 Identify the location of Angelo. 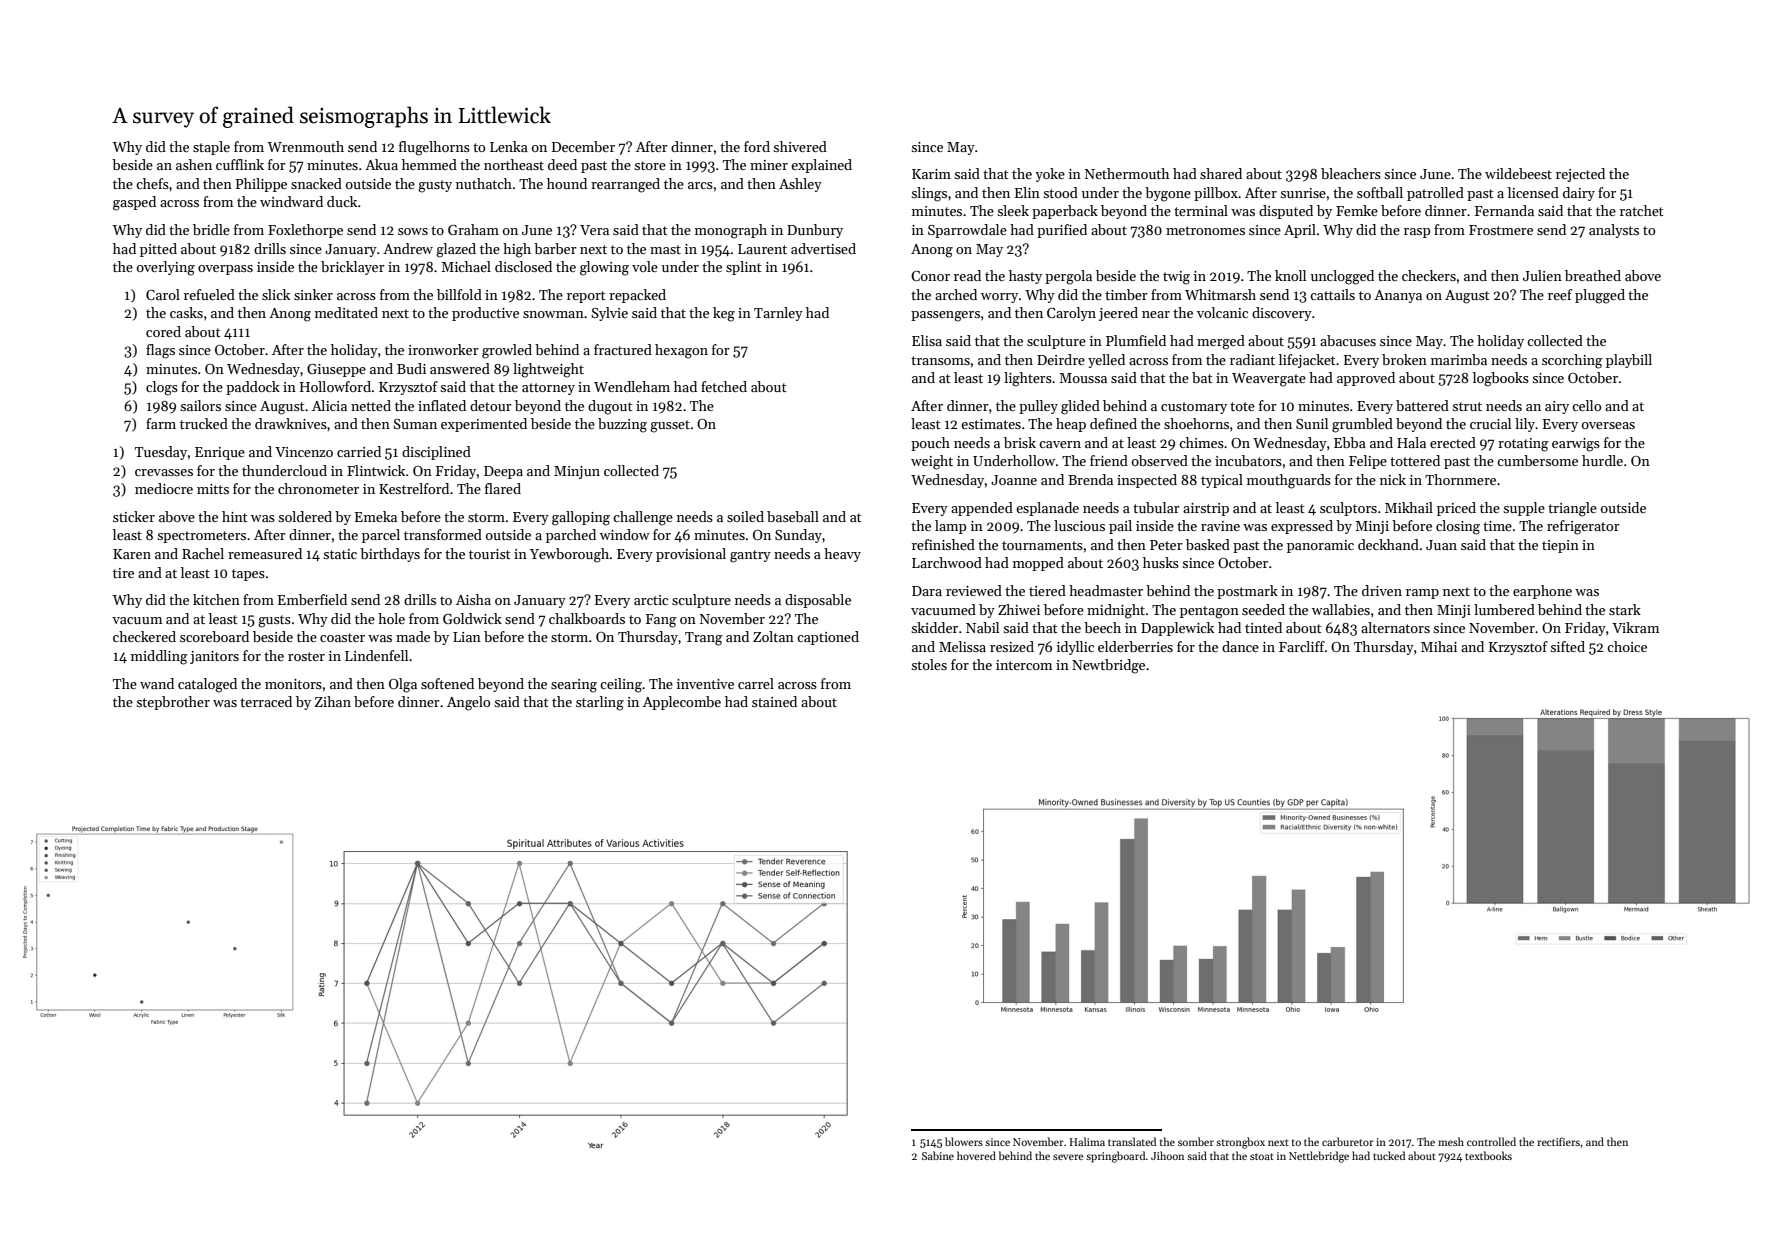
(468, 703).
